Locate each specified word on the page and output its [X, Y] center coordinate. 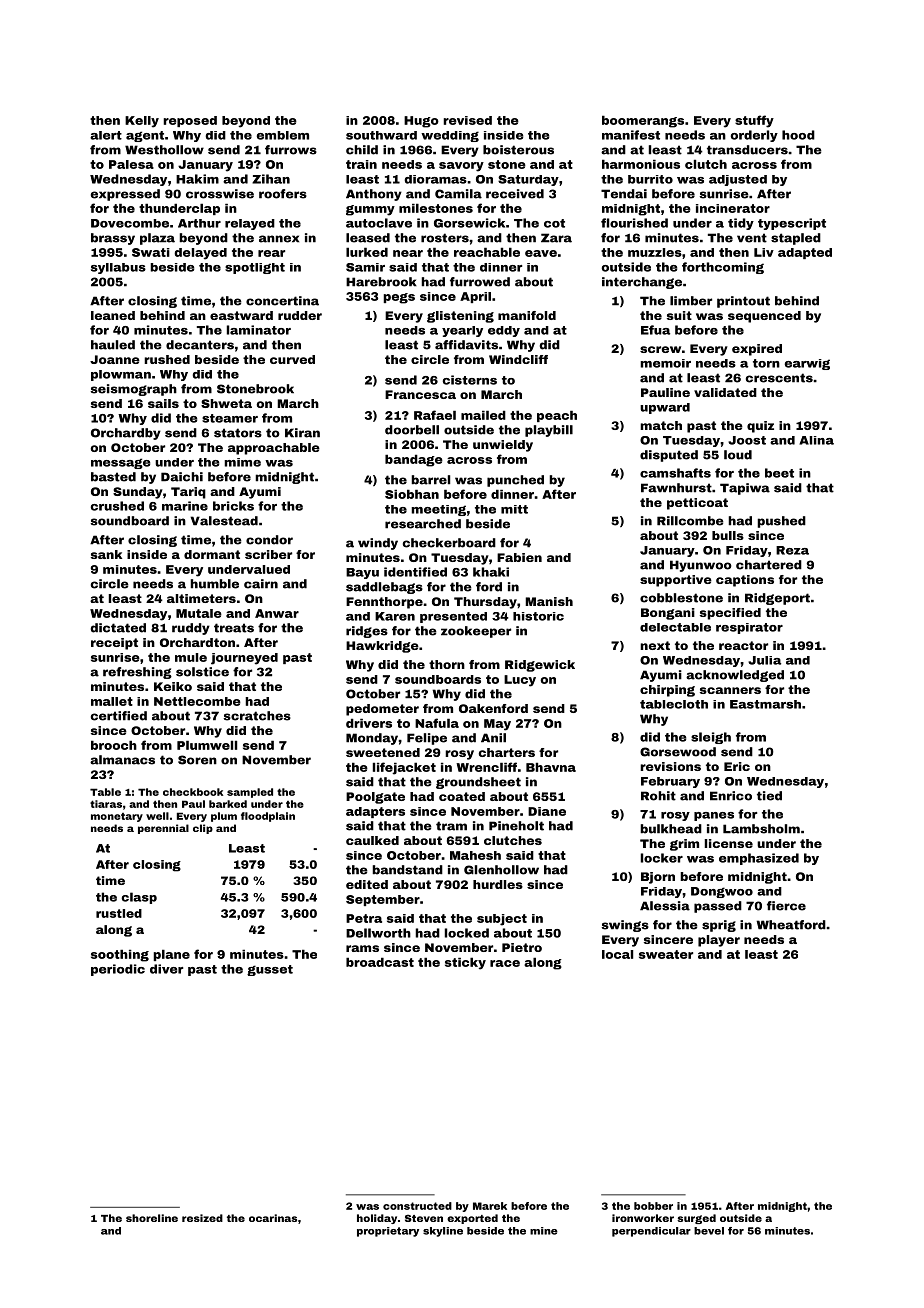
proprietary [388, 1232]
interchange [642, 283]
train [361, 164]
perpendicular [651, 1232]
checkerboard [449, 543]
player [719, 941]
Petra [364, 918]
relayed [250, 224]
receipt [114, 644]
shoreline [152, 1218]
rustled [119, 913]
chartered [769, 565]
